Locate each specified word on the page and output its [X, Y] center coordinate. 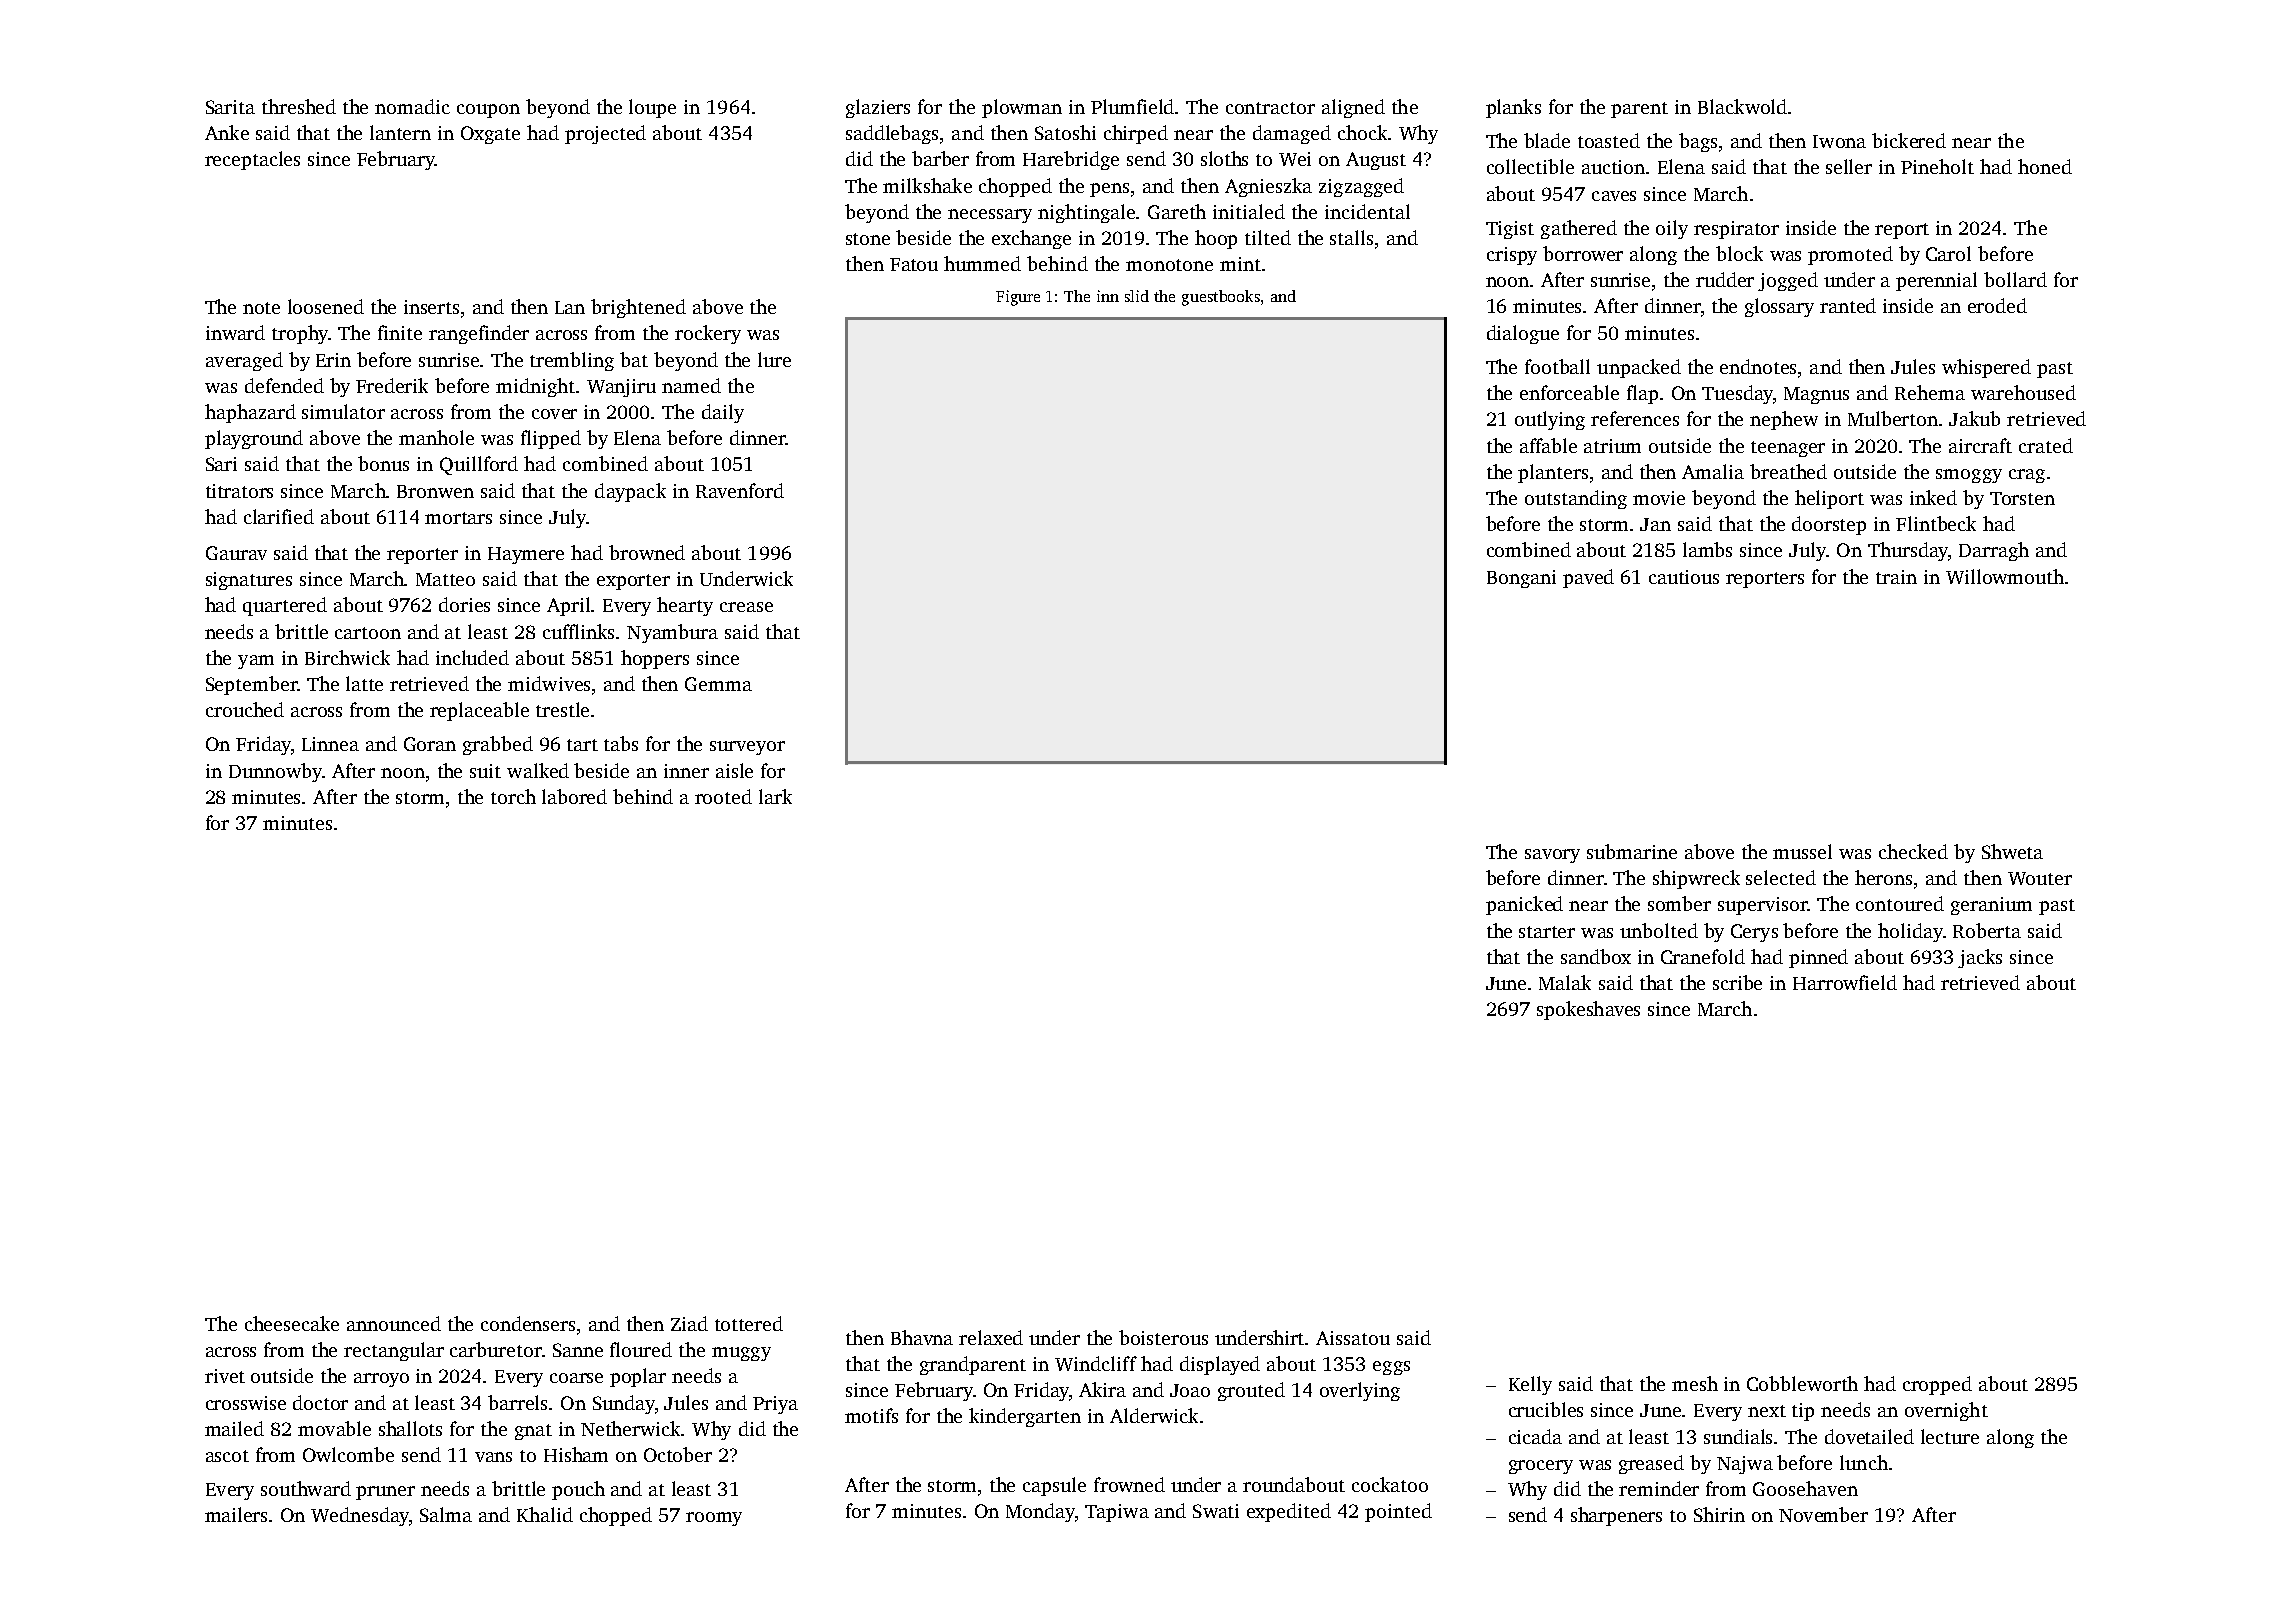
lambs [1707, 549]
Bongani [1521, 579]
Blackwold [1742, 106]
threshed [299, 106]
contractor [1270, 108]
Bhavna [922, 1337]
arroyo [381, 1380]
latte [364, 683]
